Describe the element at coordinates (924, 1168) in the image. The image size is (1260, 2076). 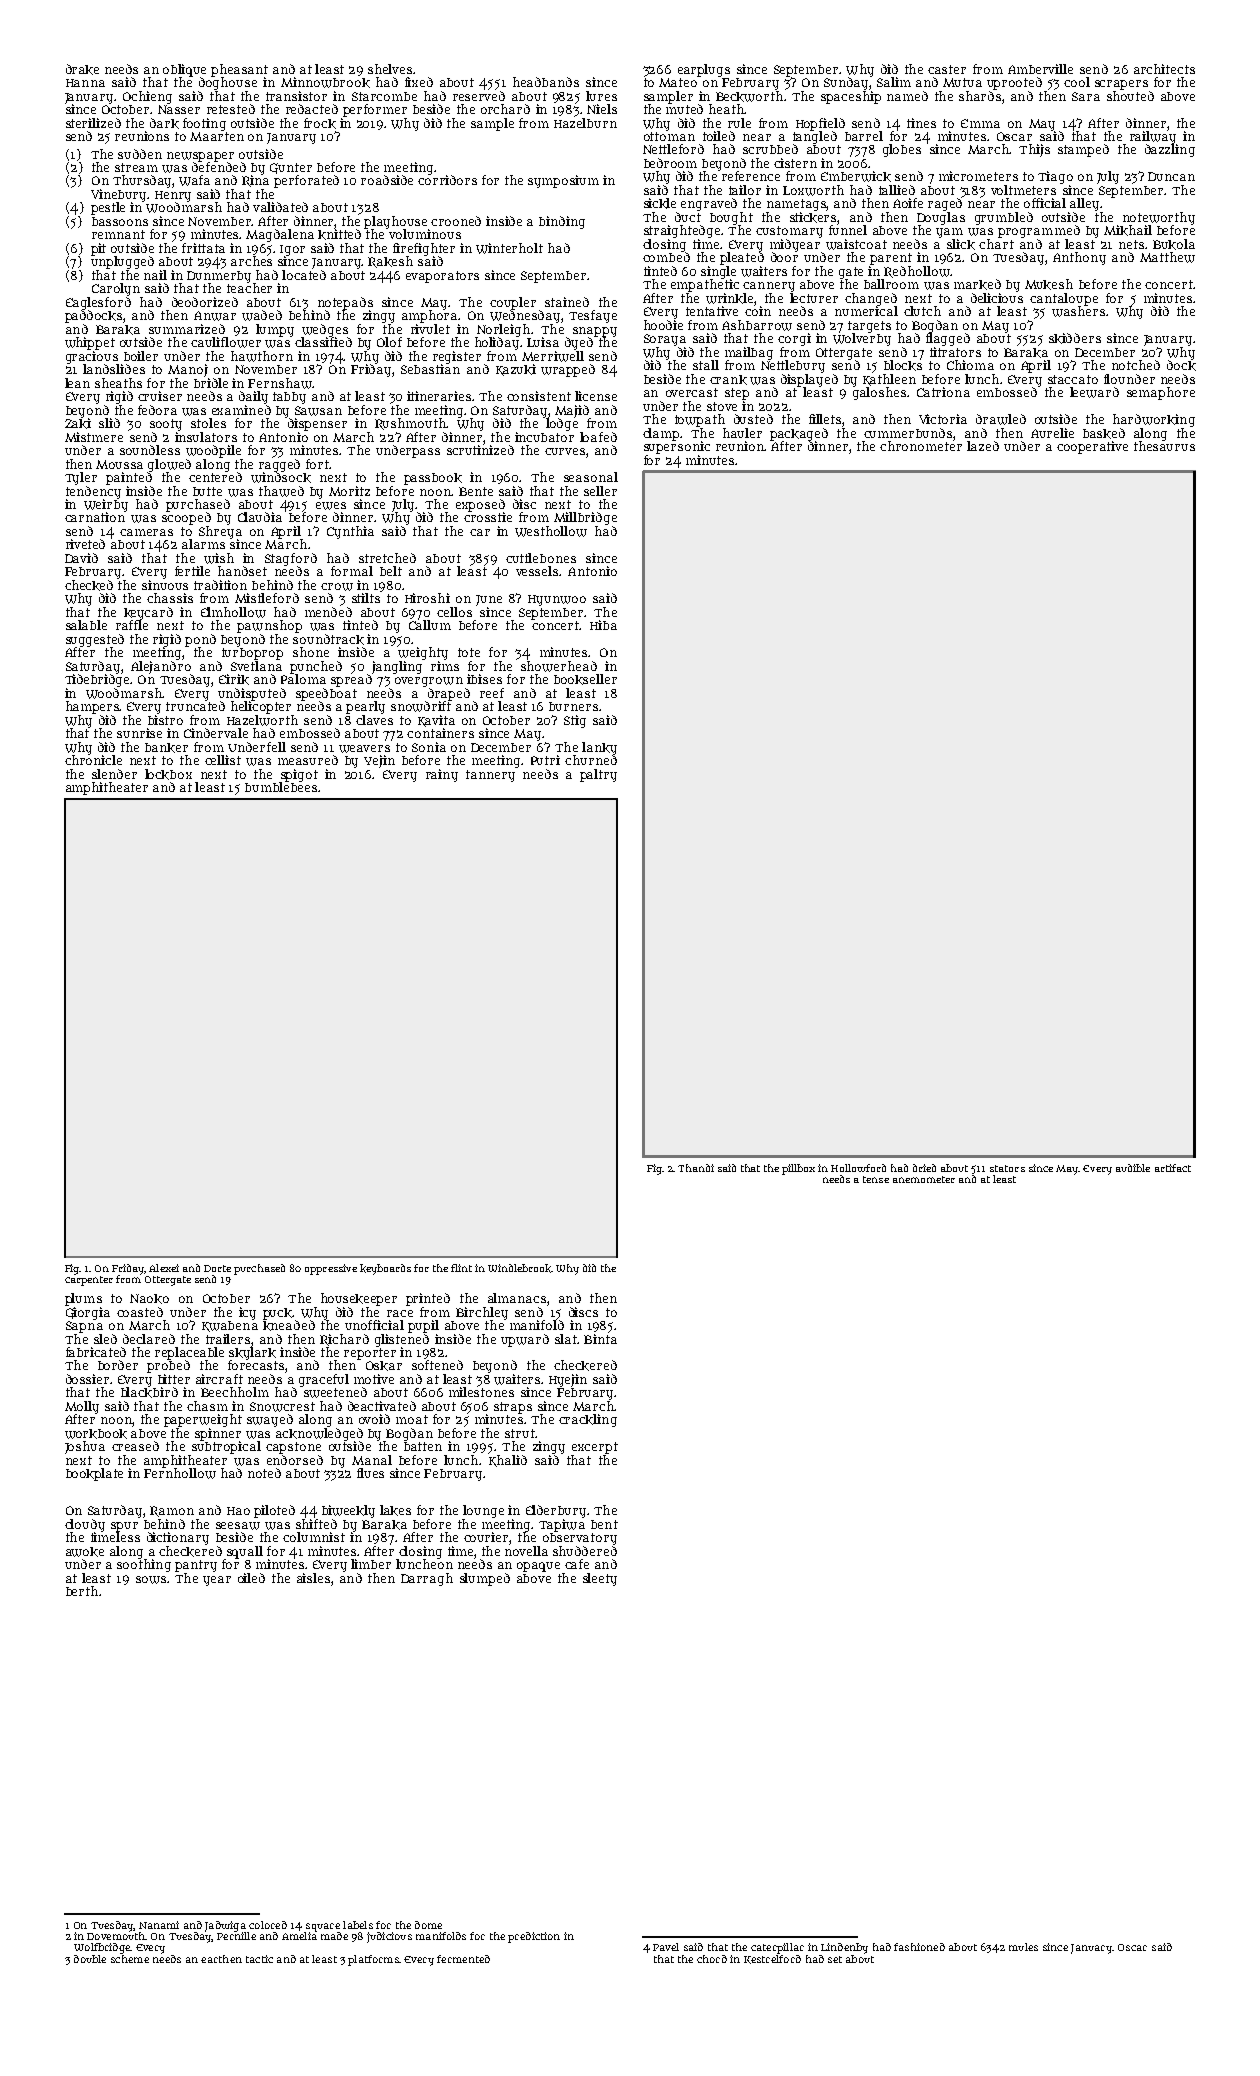
I see `dried` at that location.
